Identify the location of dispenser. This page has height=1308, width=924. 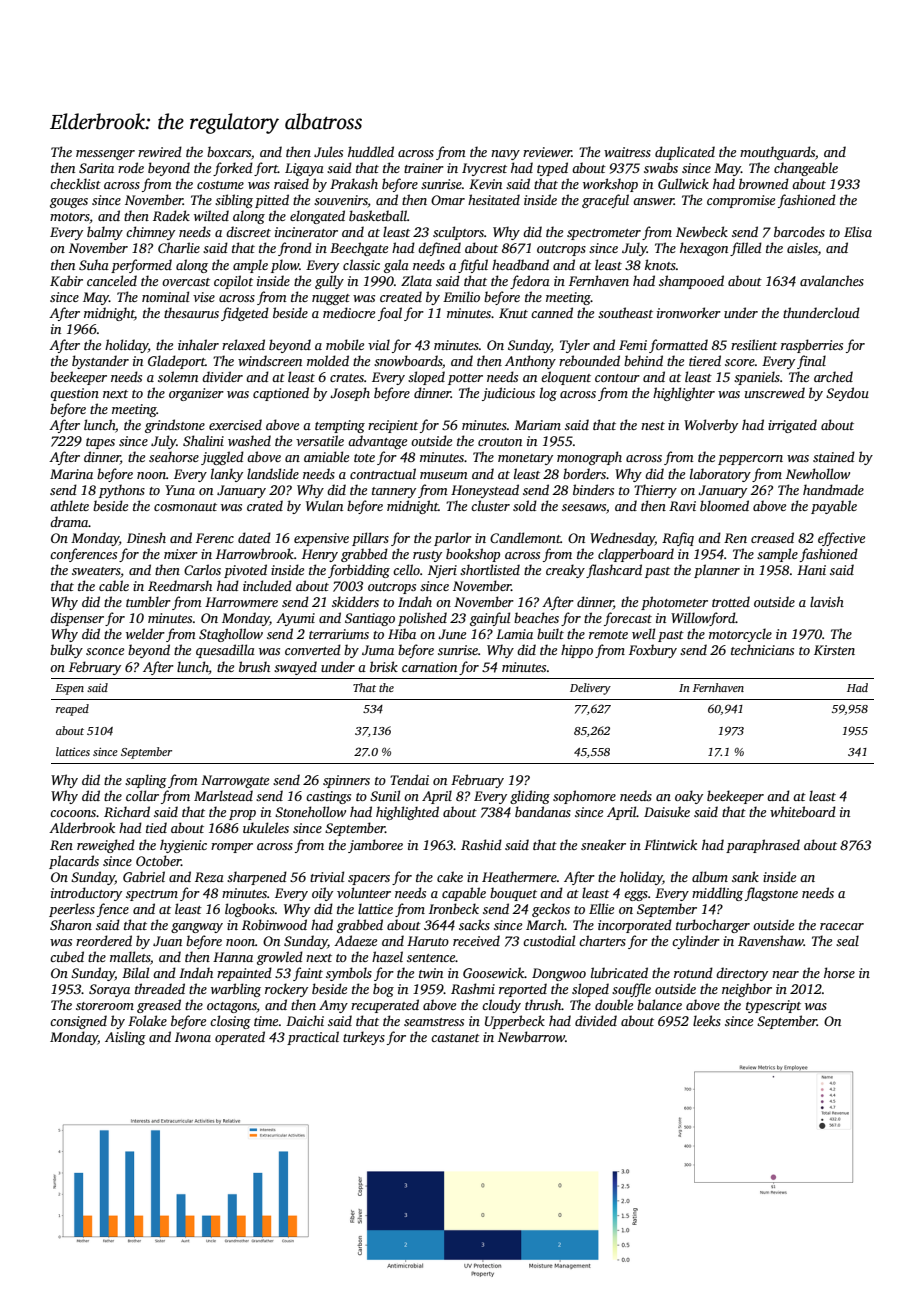
(77, 619).
